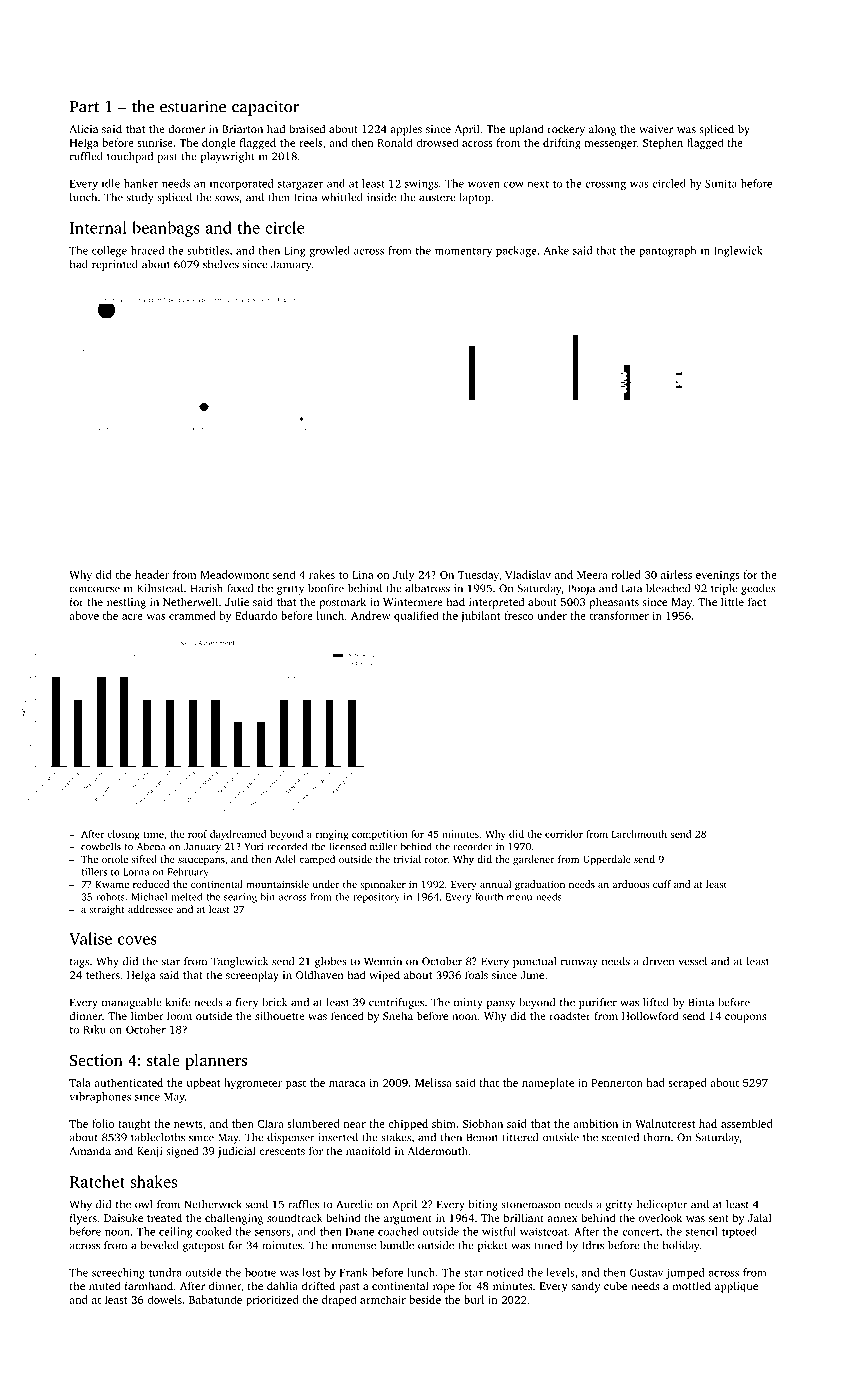 The image size is (849, 1400). I want to click on estuarine, so click(193, 106).
